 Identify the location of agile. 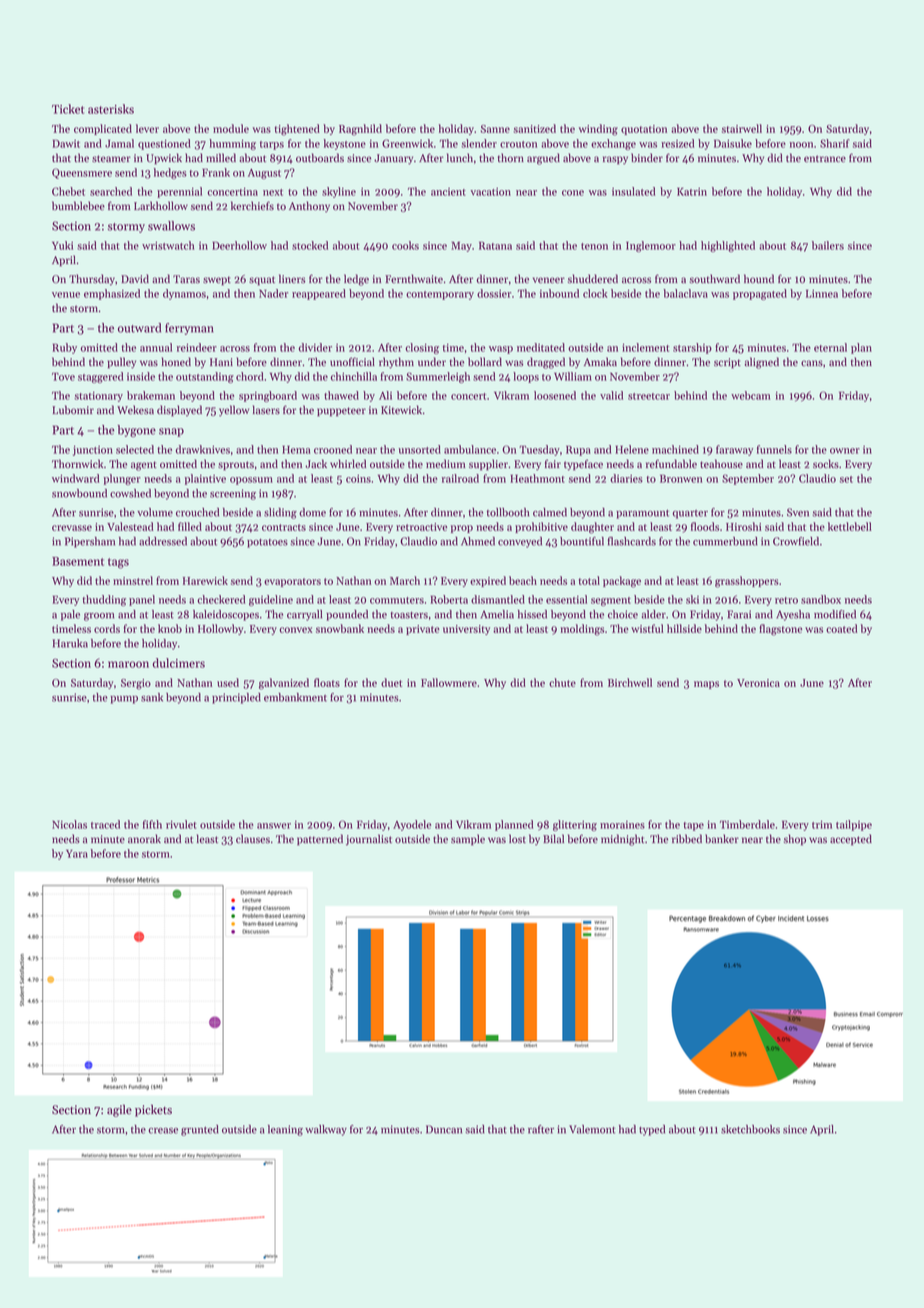
(119, 1110).
